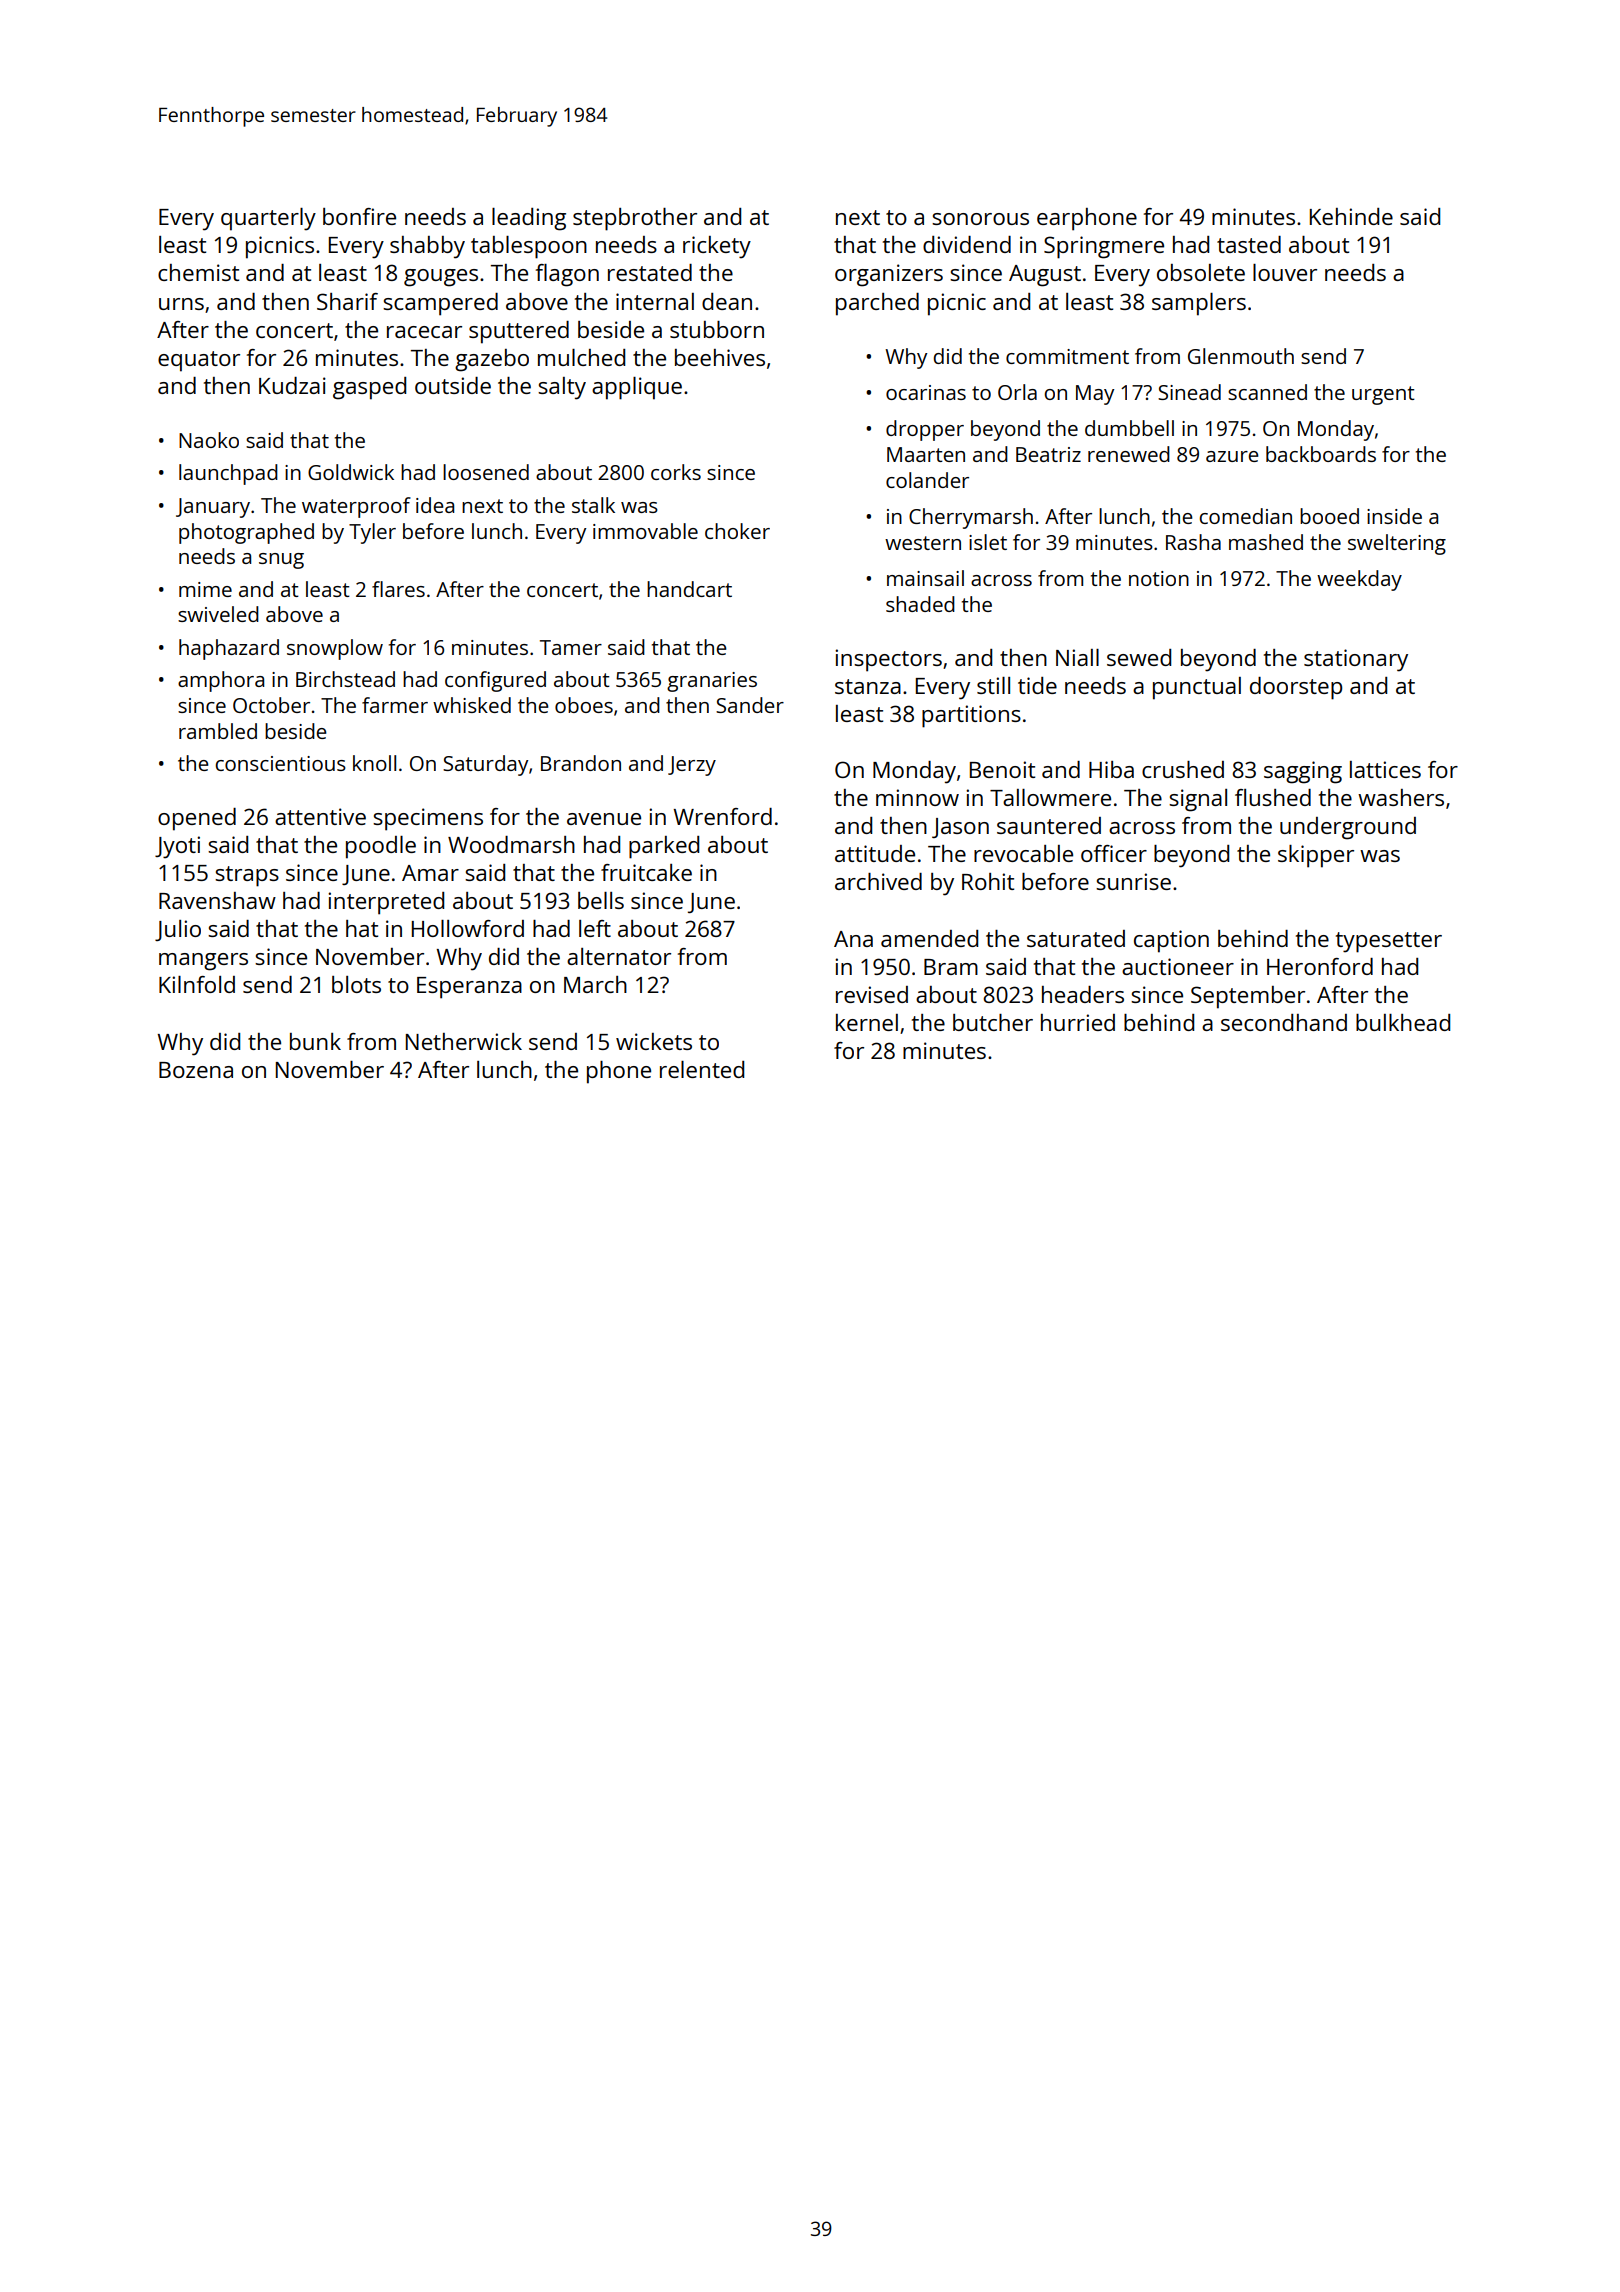 Image resolution: width=1620 pixels, height=2292 pixels. What do you see at coordinates (359, 216) in the image?
I see `bonfire` at bounding box center [359, 216].
